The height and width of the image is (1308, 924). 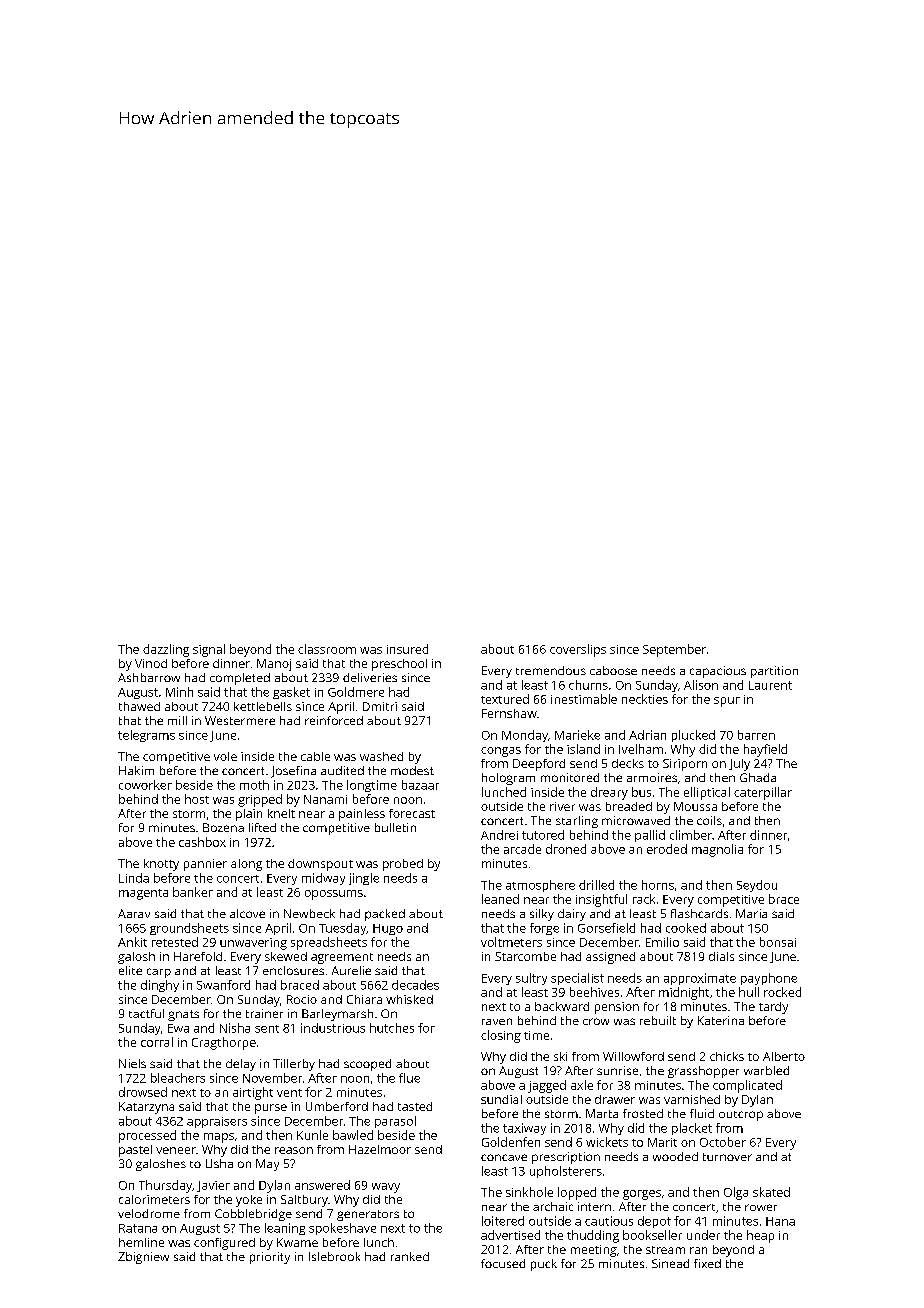 I want to click on Starcombe, so click(x=525, y=956).
